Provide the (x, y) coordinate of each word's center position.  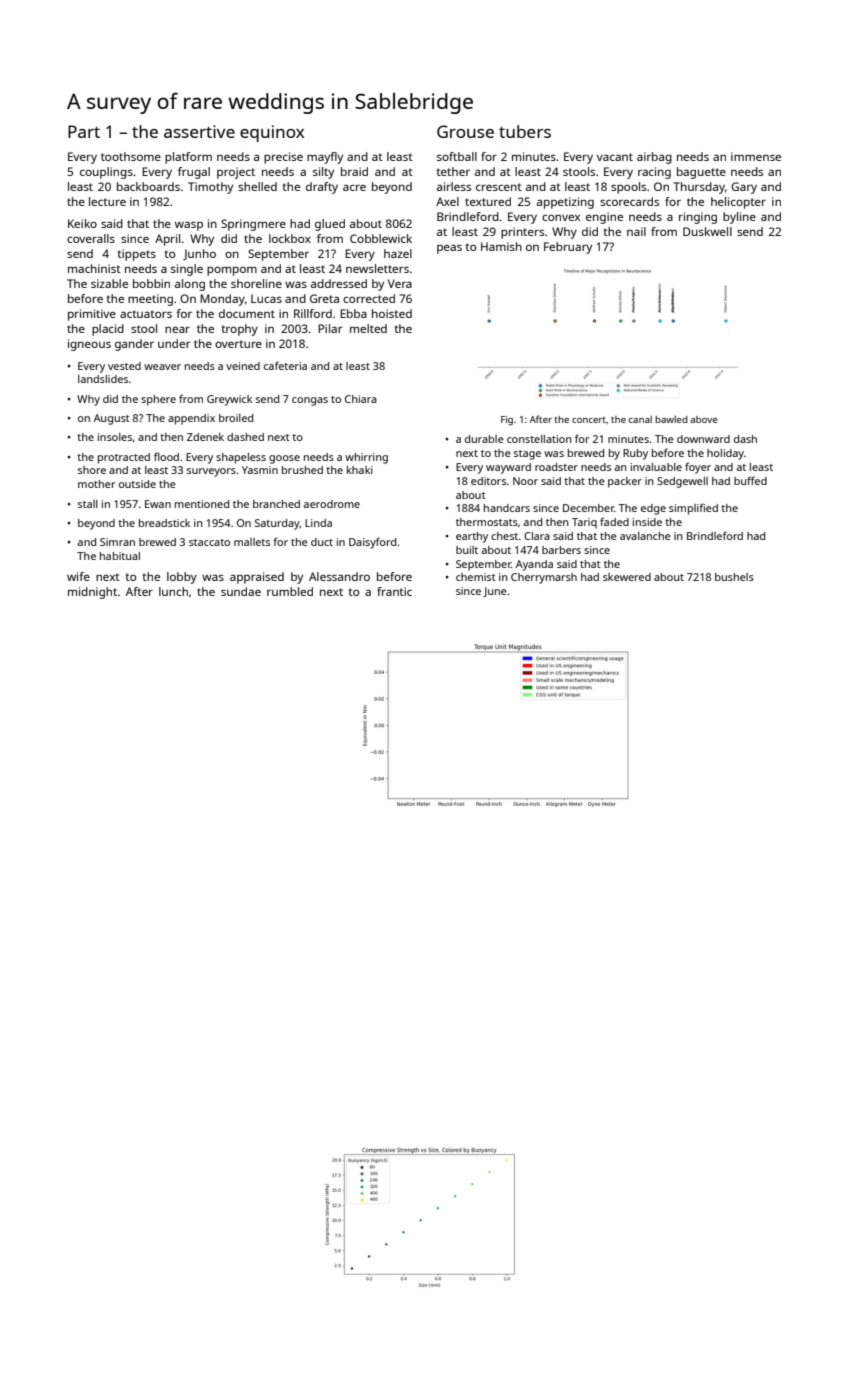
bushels (734, 577)
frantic (394, 591)
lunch (173, 591)
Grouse (465, 131)
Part (84, 131)
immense (756, 156)
